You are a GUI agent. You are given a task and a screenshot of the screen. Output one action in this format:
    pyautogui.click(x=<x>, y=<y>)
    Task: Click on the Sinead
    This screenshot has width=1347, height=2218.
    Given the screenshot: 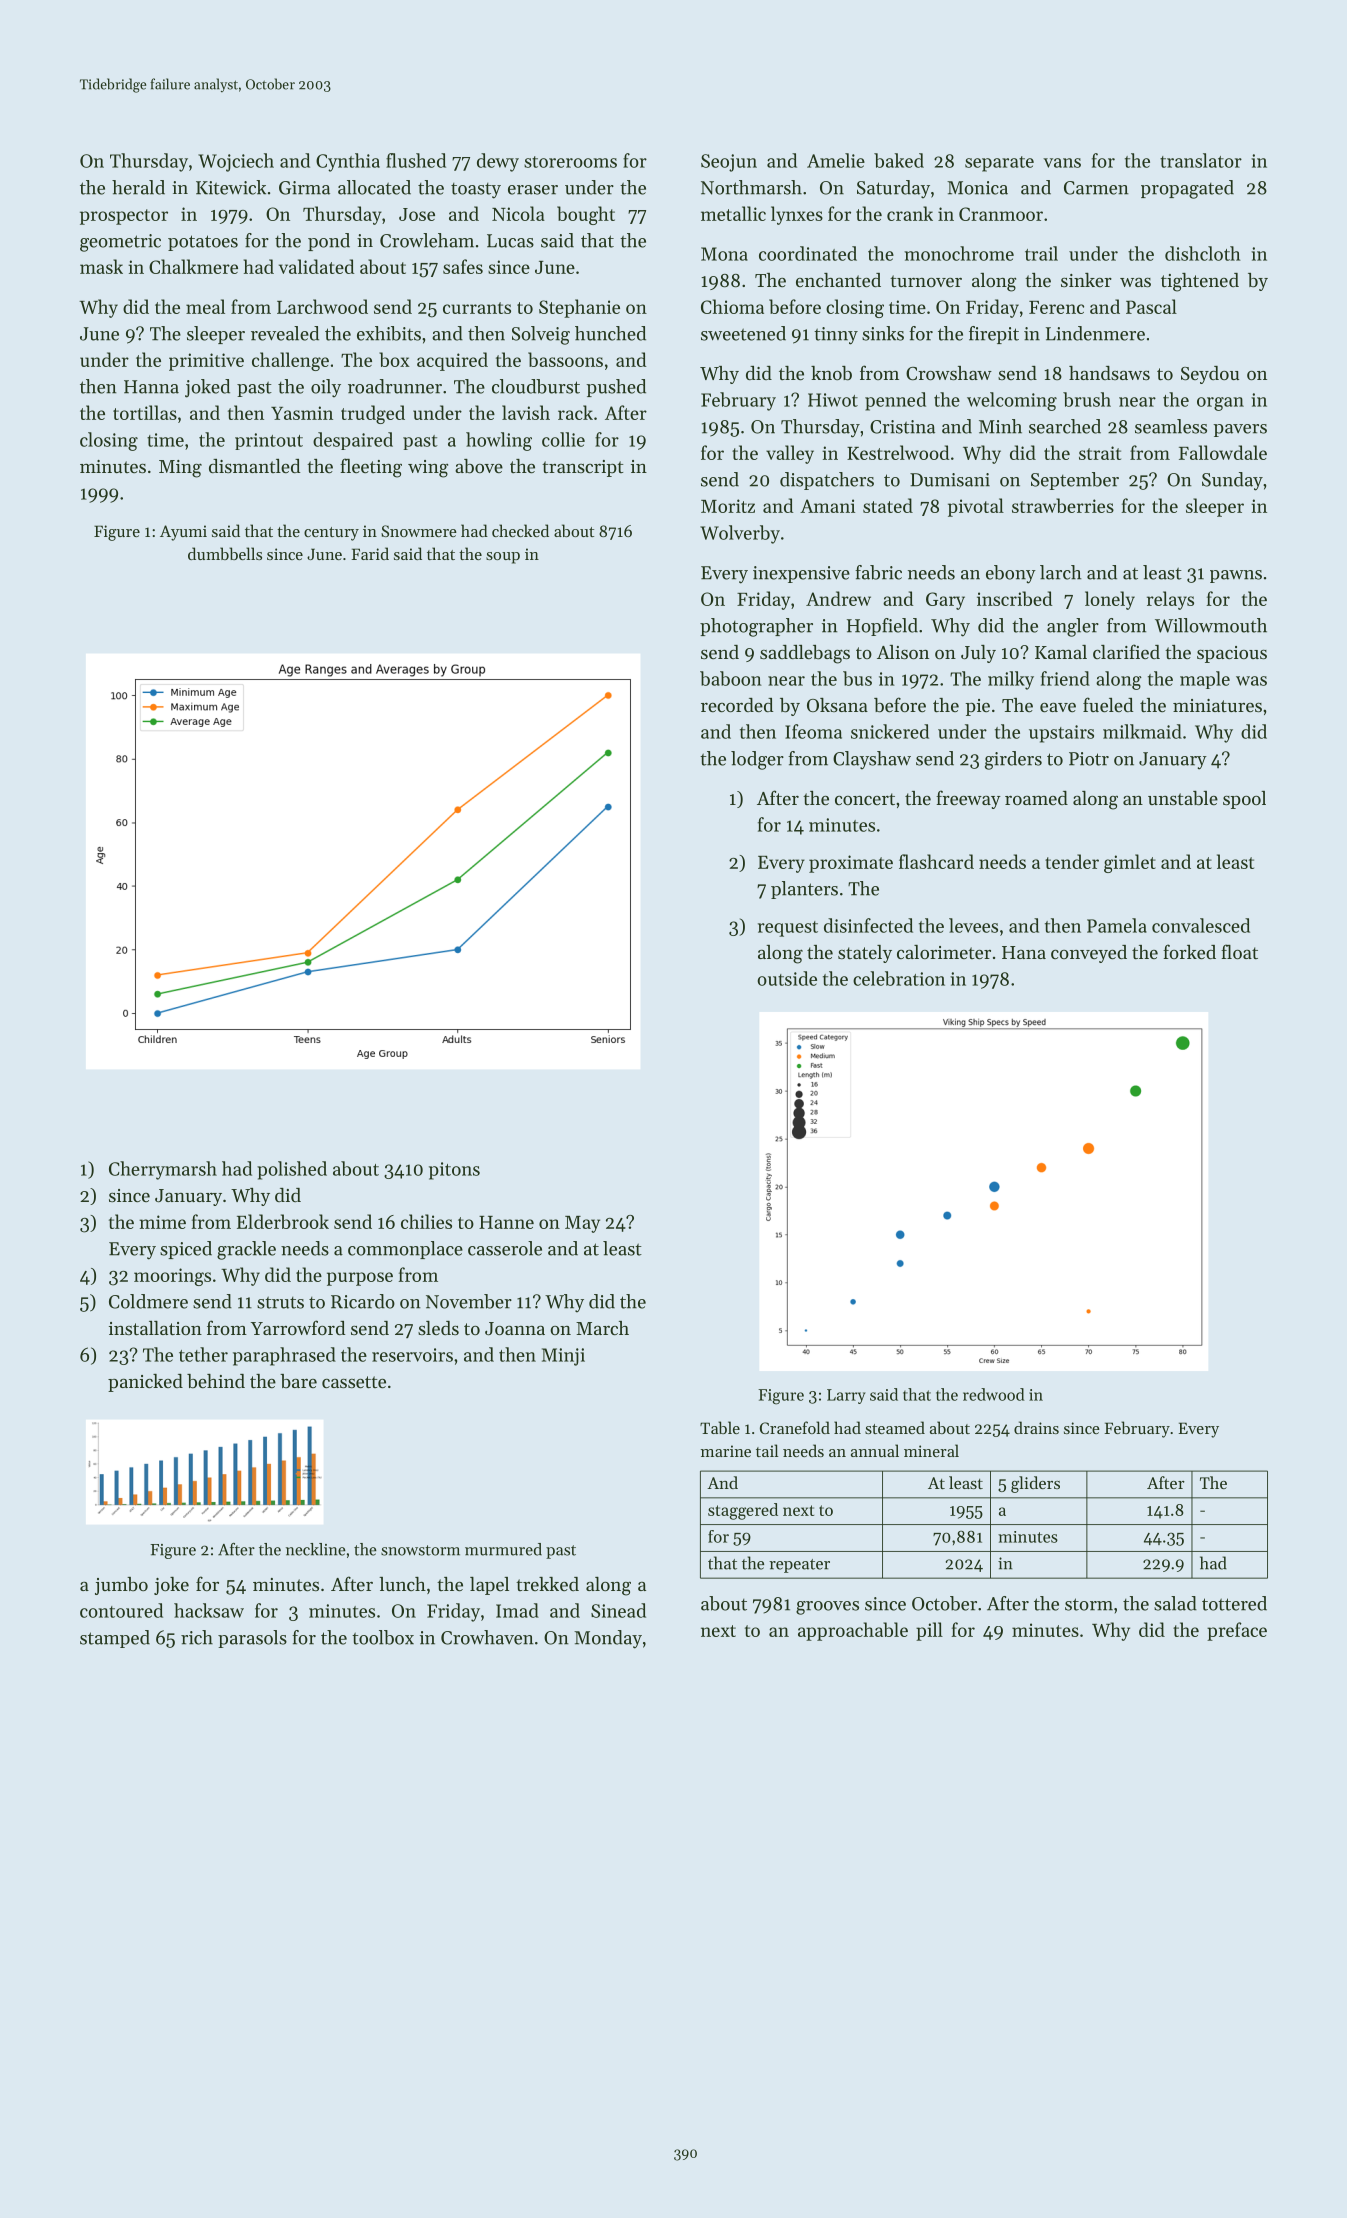 What is the action you would take?
    pyautogui.click(x=618, y=1610)
